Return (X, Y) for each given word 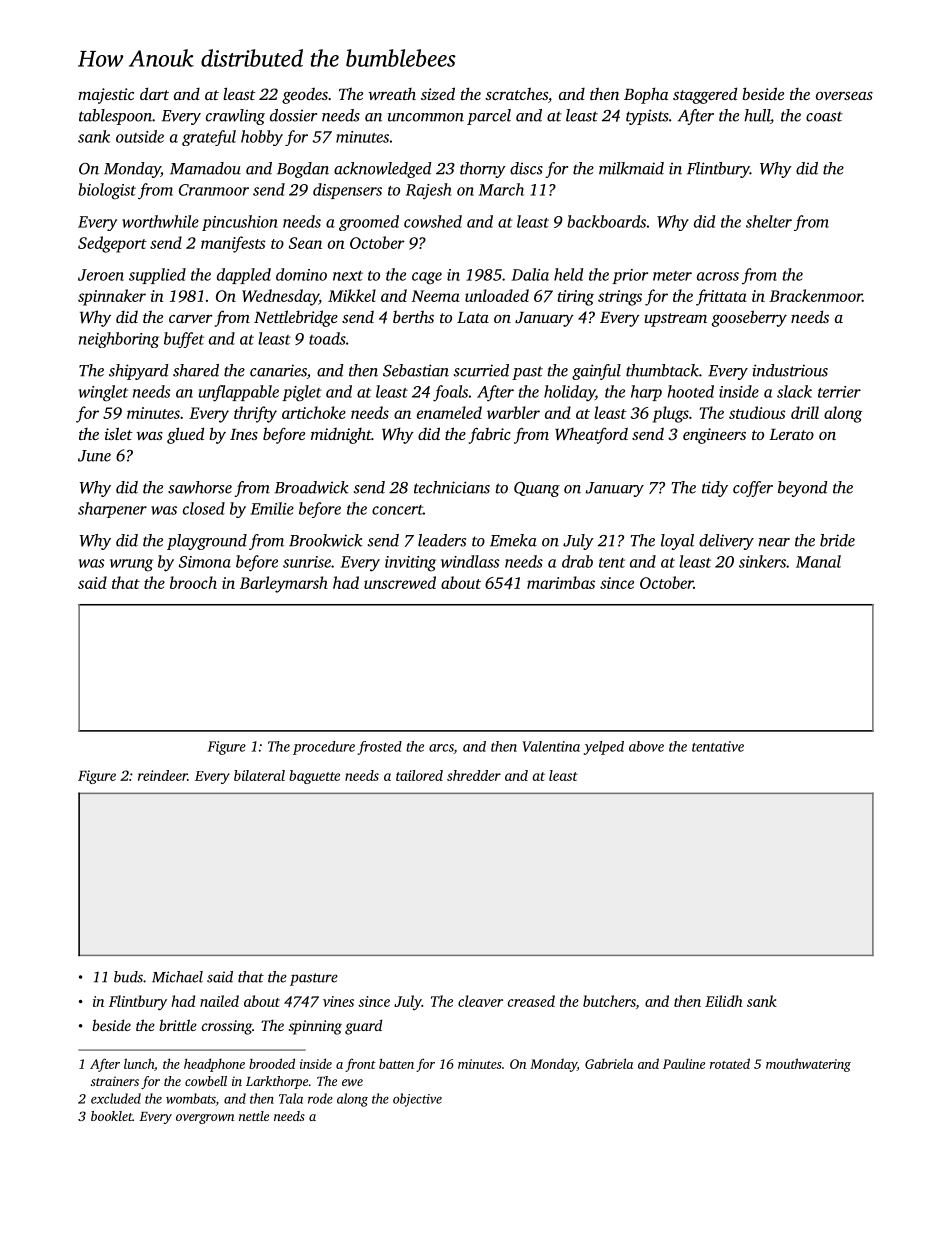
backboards (606, 221)
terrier (839, 392)
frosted (380, 748)
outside (140, 136)
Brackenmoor (815, 295)
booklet (111, 1116)
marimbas (561, 582)
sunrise (307, 562)
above (646, 746)
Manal (818, 561)
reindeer (162, 775)
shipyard (138, 372)
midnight (341, 435)
